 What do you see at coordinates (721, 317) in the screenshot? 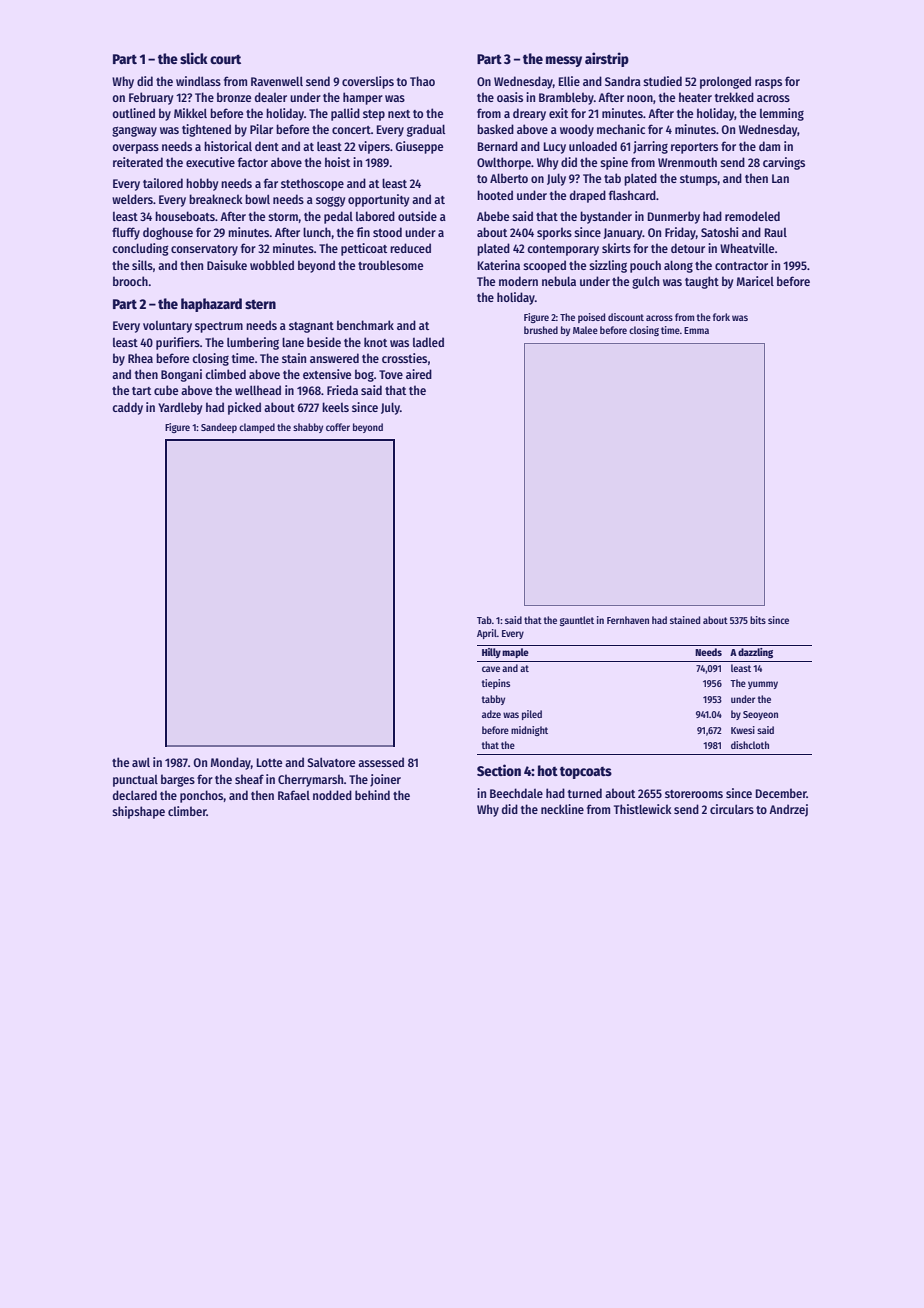
I see `fork` at bounding box center [721, 317].
